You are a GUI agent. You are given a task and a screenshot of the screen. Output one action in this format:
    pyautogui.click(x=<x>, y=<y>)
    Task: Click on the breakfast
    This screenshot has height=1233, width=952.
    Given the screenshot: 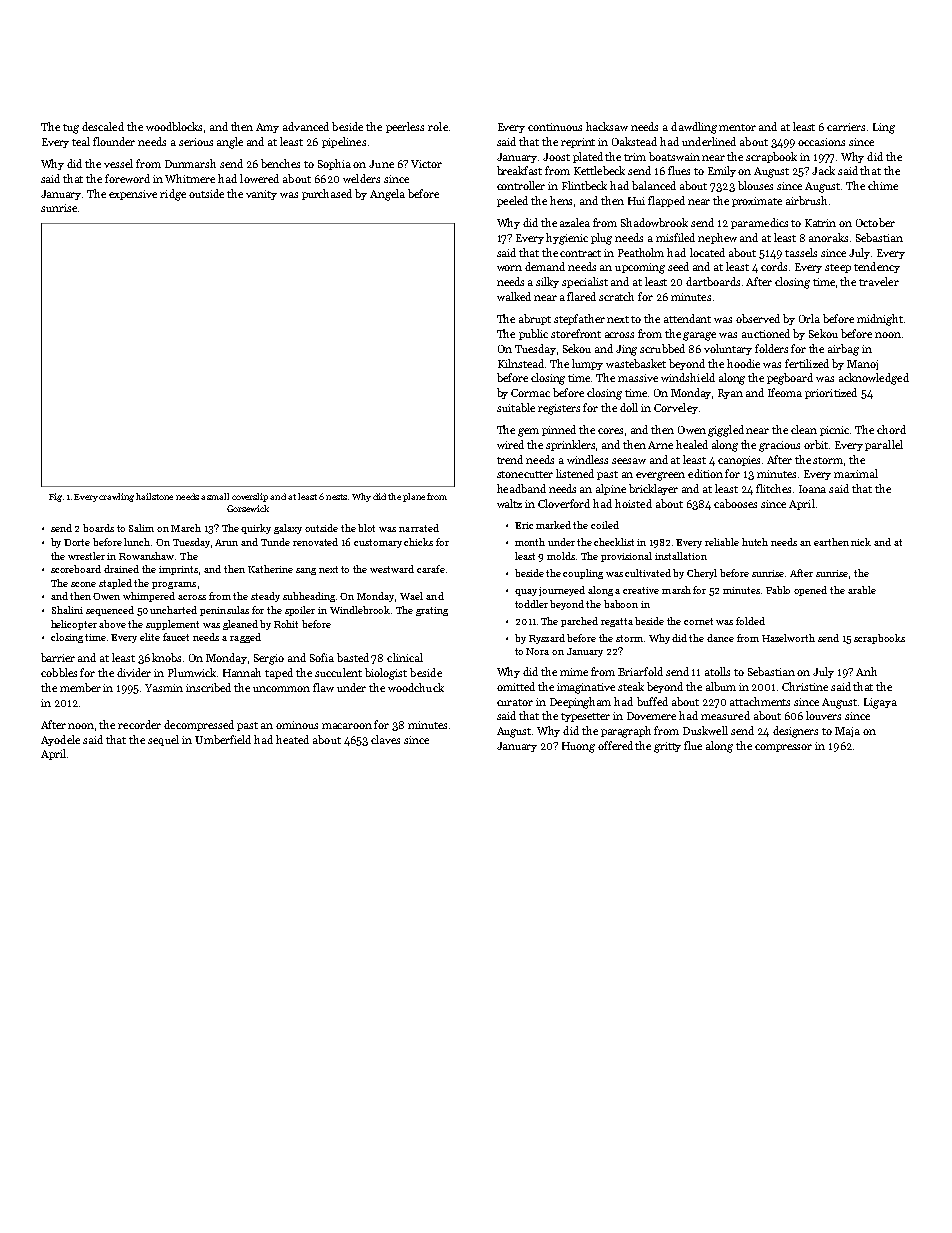 What is the action you would take?
    pyautogui.click(x=519, y=170)
